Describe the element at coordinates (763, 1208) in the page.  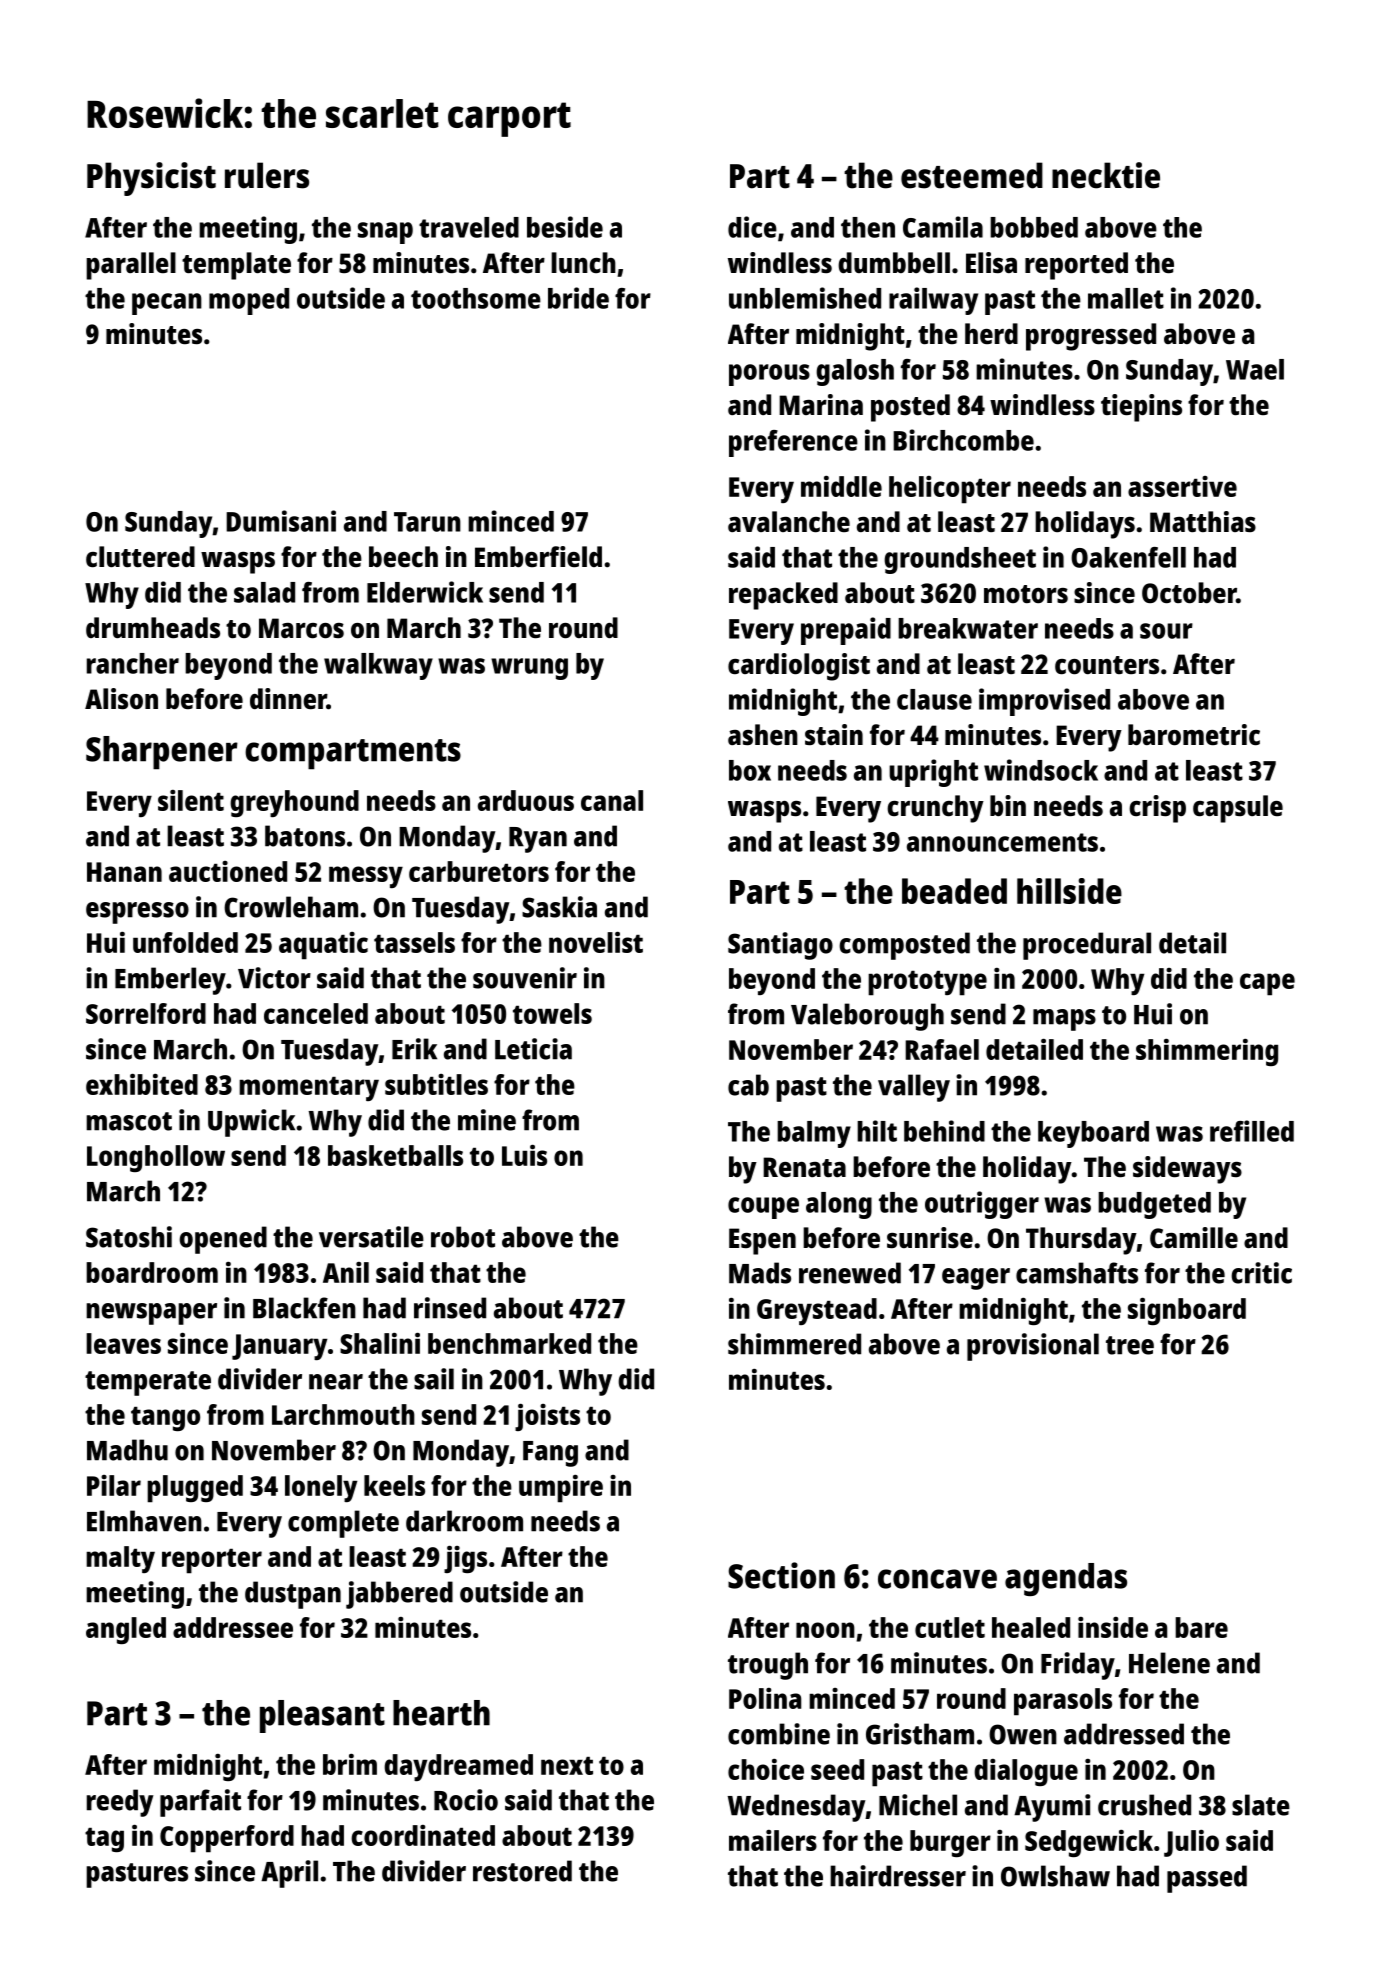
I see `coupe` at that location.
